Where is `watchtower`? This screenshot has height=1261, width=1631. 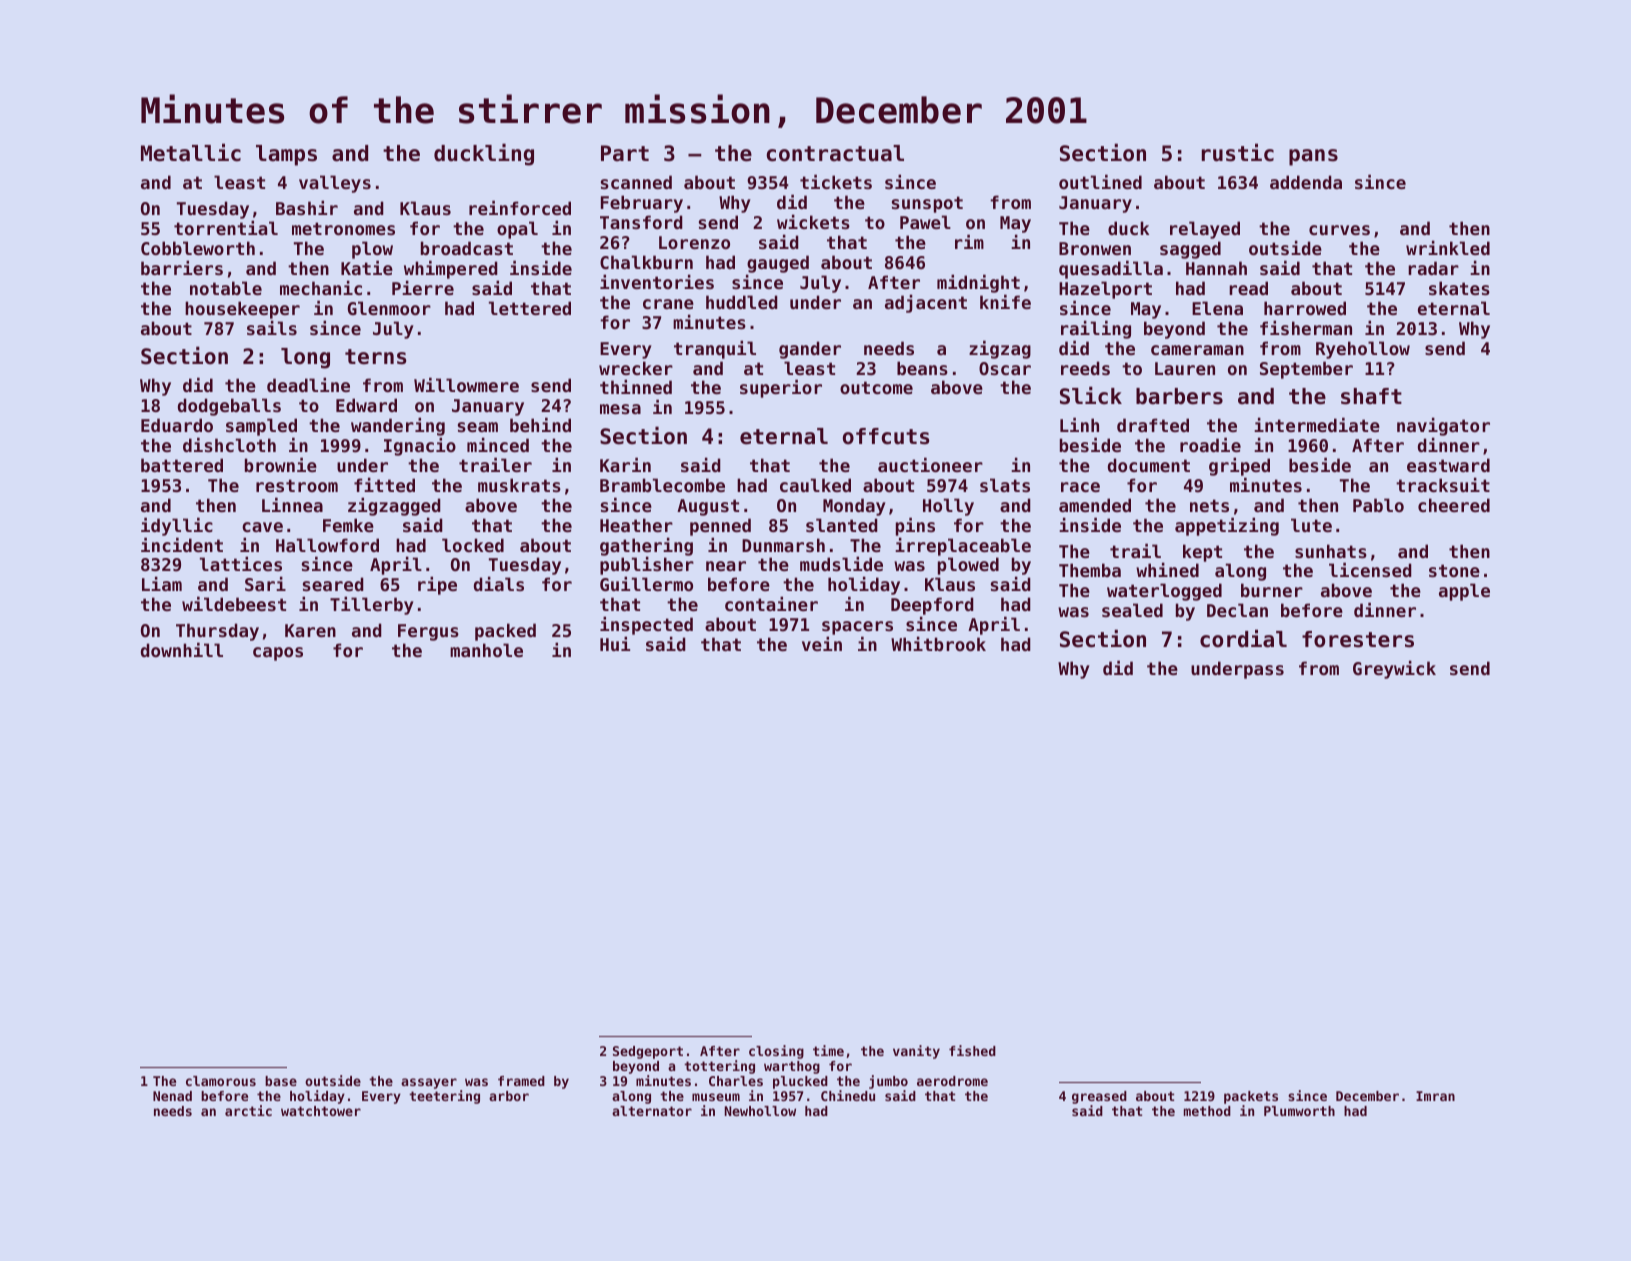 watchtower is located at coordinates (321, 1111).
